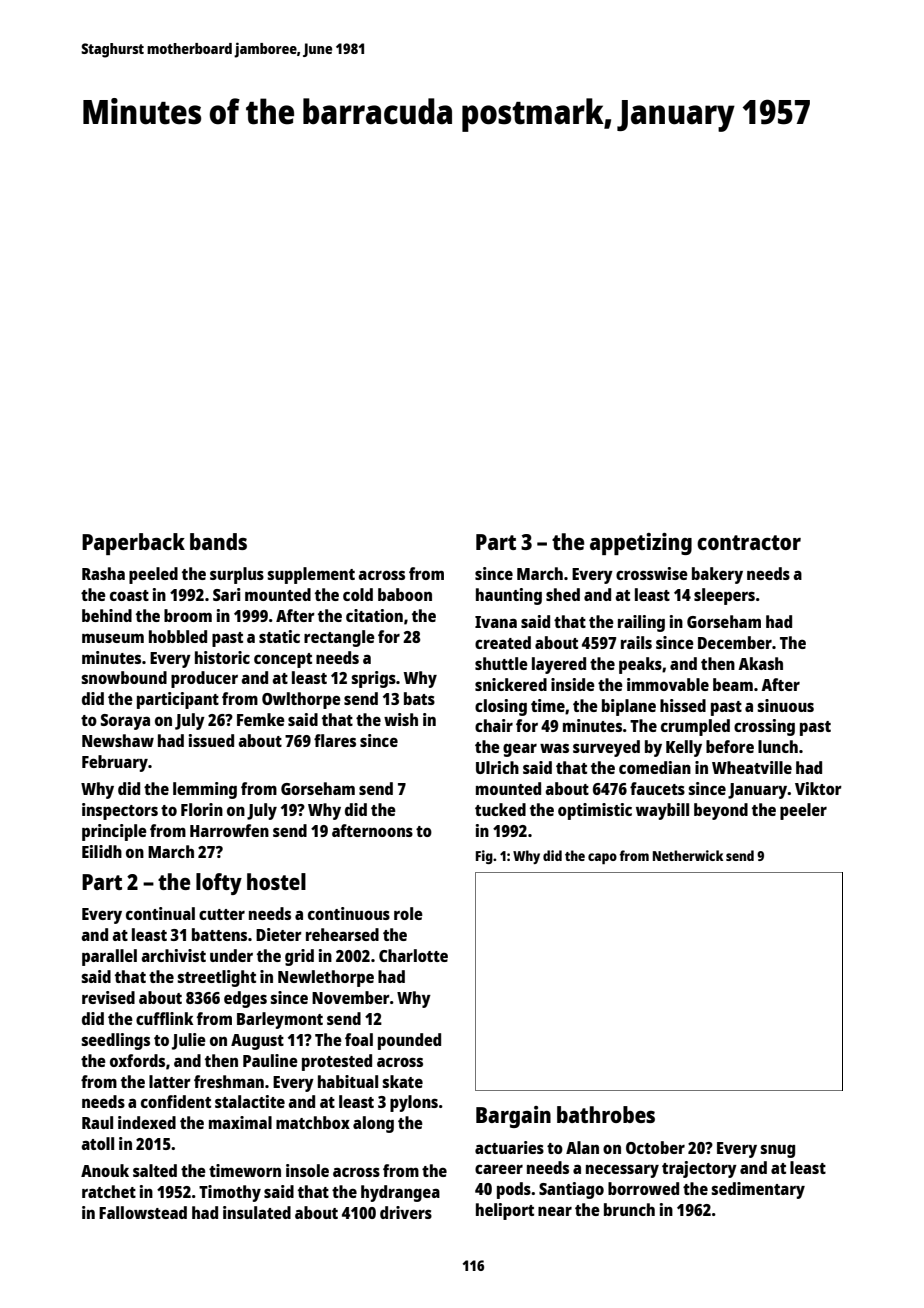 The height and width of the screenshot is (1308, 924). What do you see at coordinates (724, 596) in the screenshot?
I see `sleepers` at bounding box center [724, 596].
